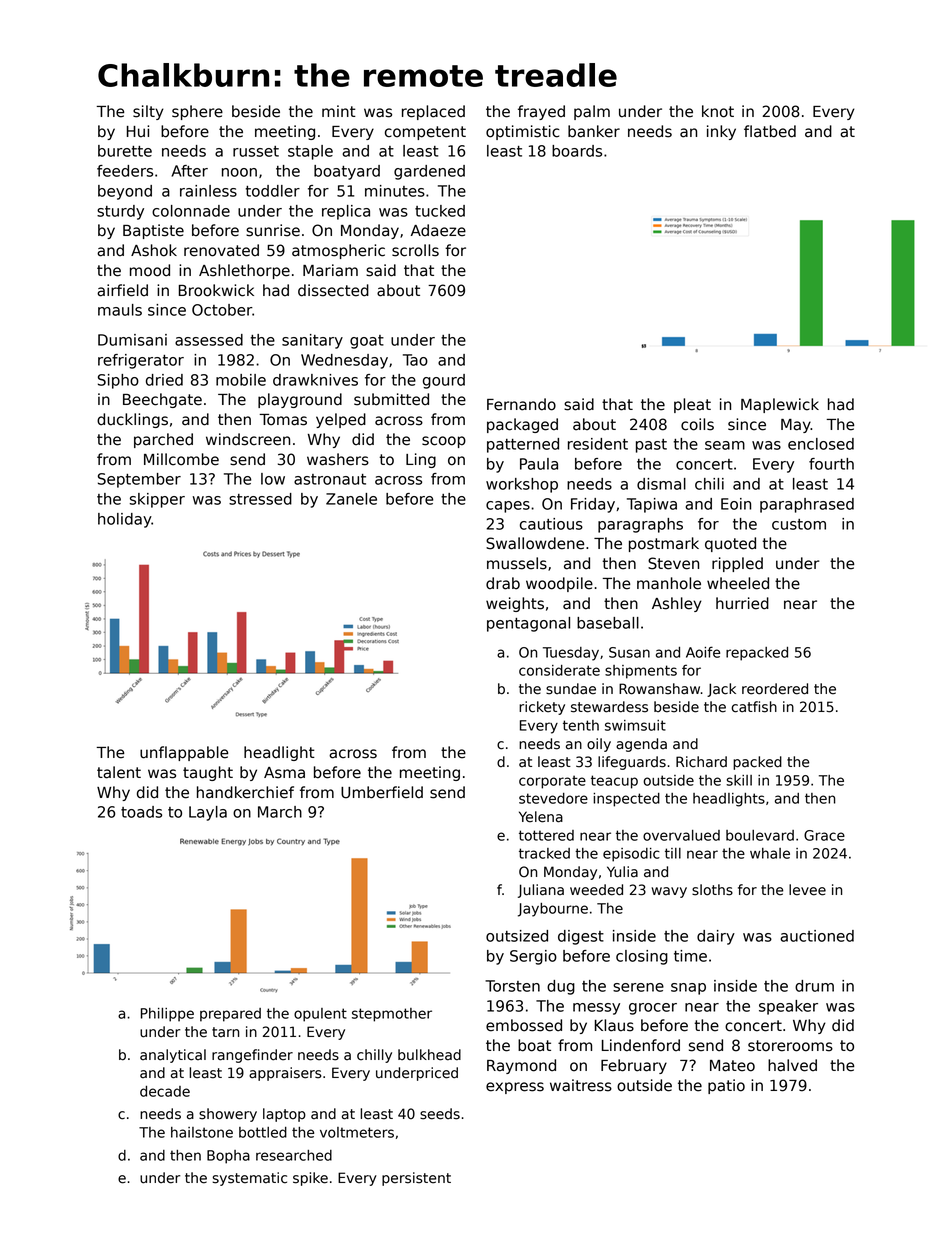 Image resolution: width=952 pixels, height=1233 pixels. What do you see at coordinates (553, 910) in the image?
I see `Jaybourne` at bounding box center [553, 910].
